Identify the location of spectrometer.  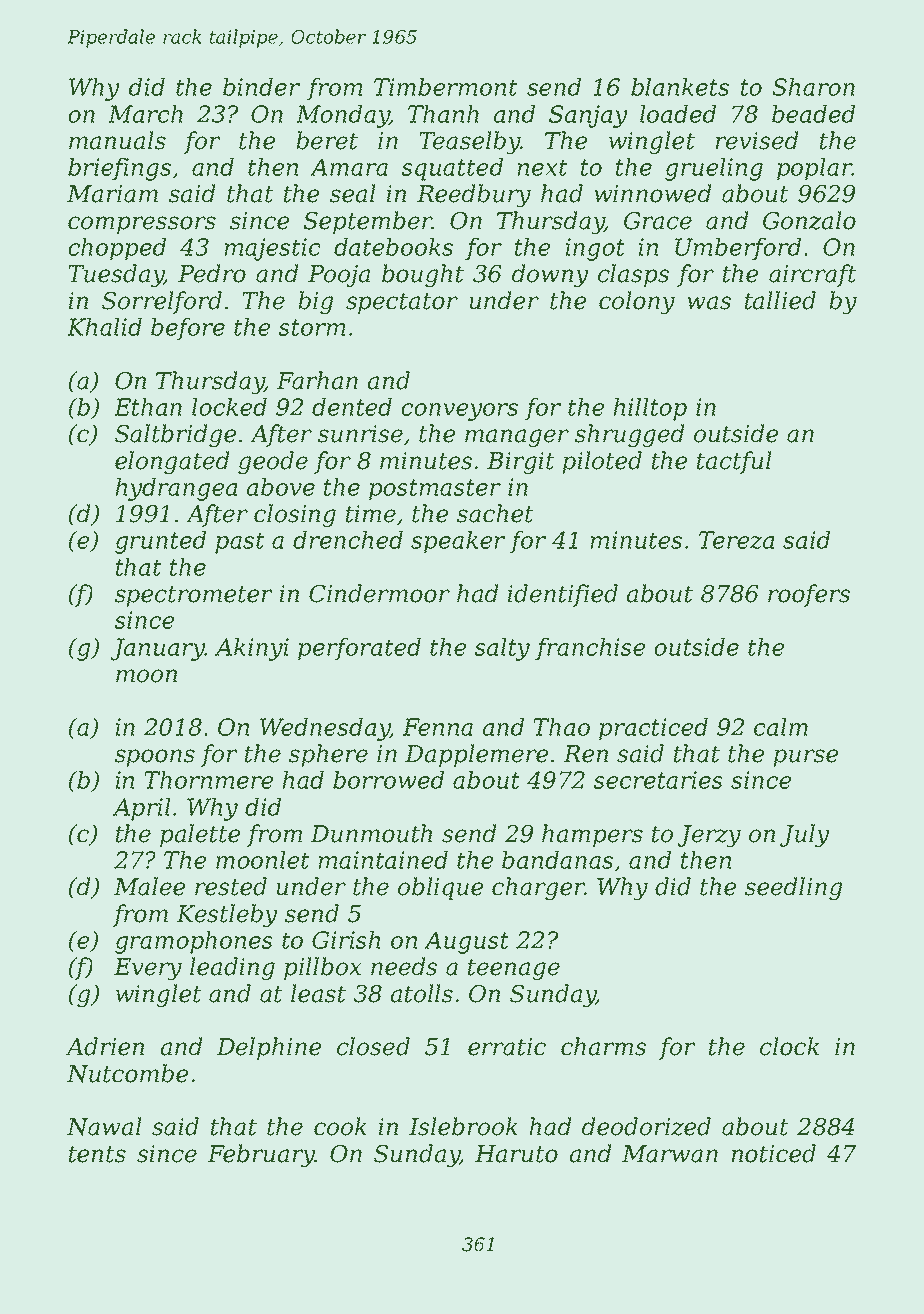
(193, 596).
